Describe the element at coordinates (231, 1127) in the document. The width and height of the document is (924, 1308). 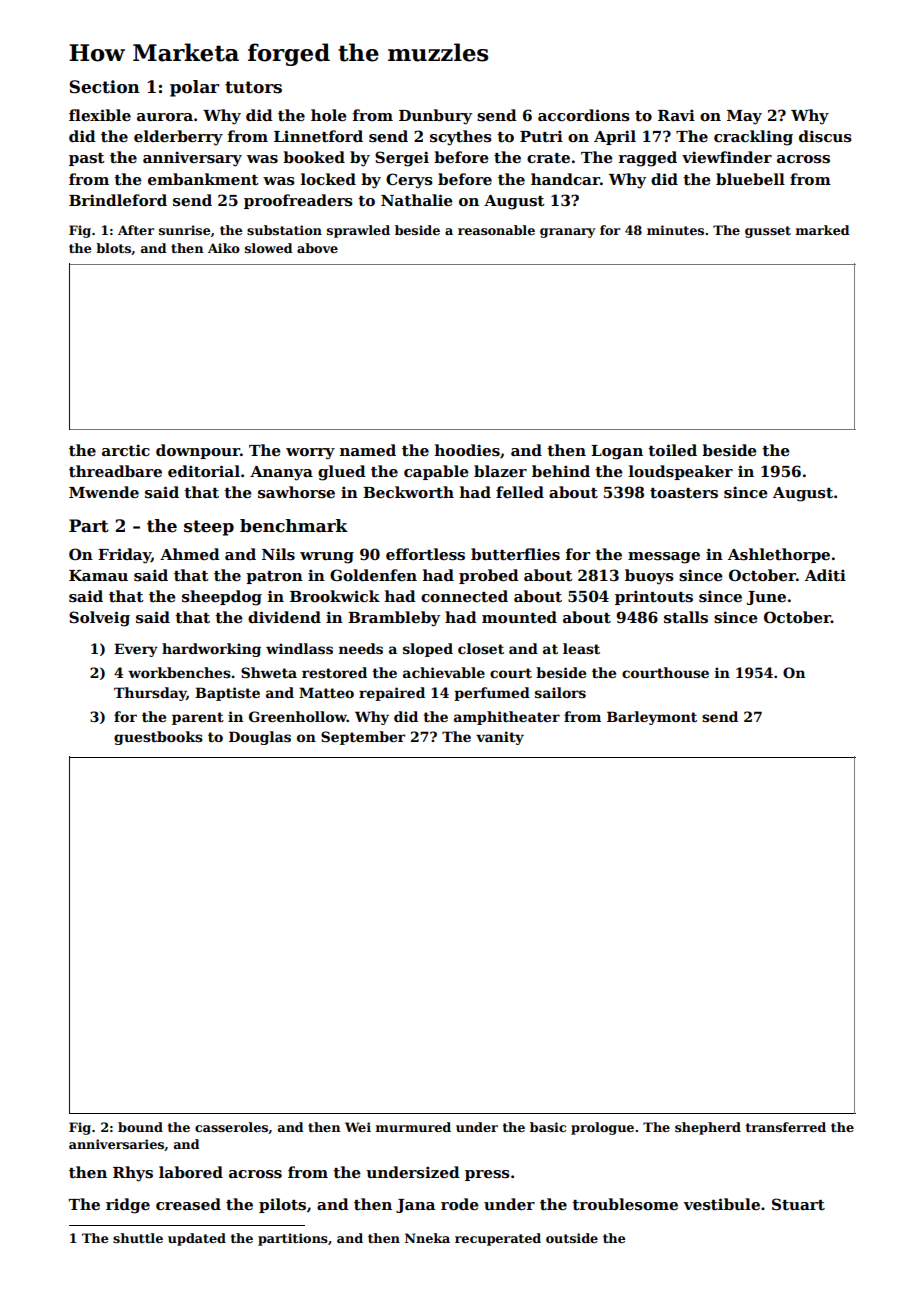
I see `casseroles` at that location.
